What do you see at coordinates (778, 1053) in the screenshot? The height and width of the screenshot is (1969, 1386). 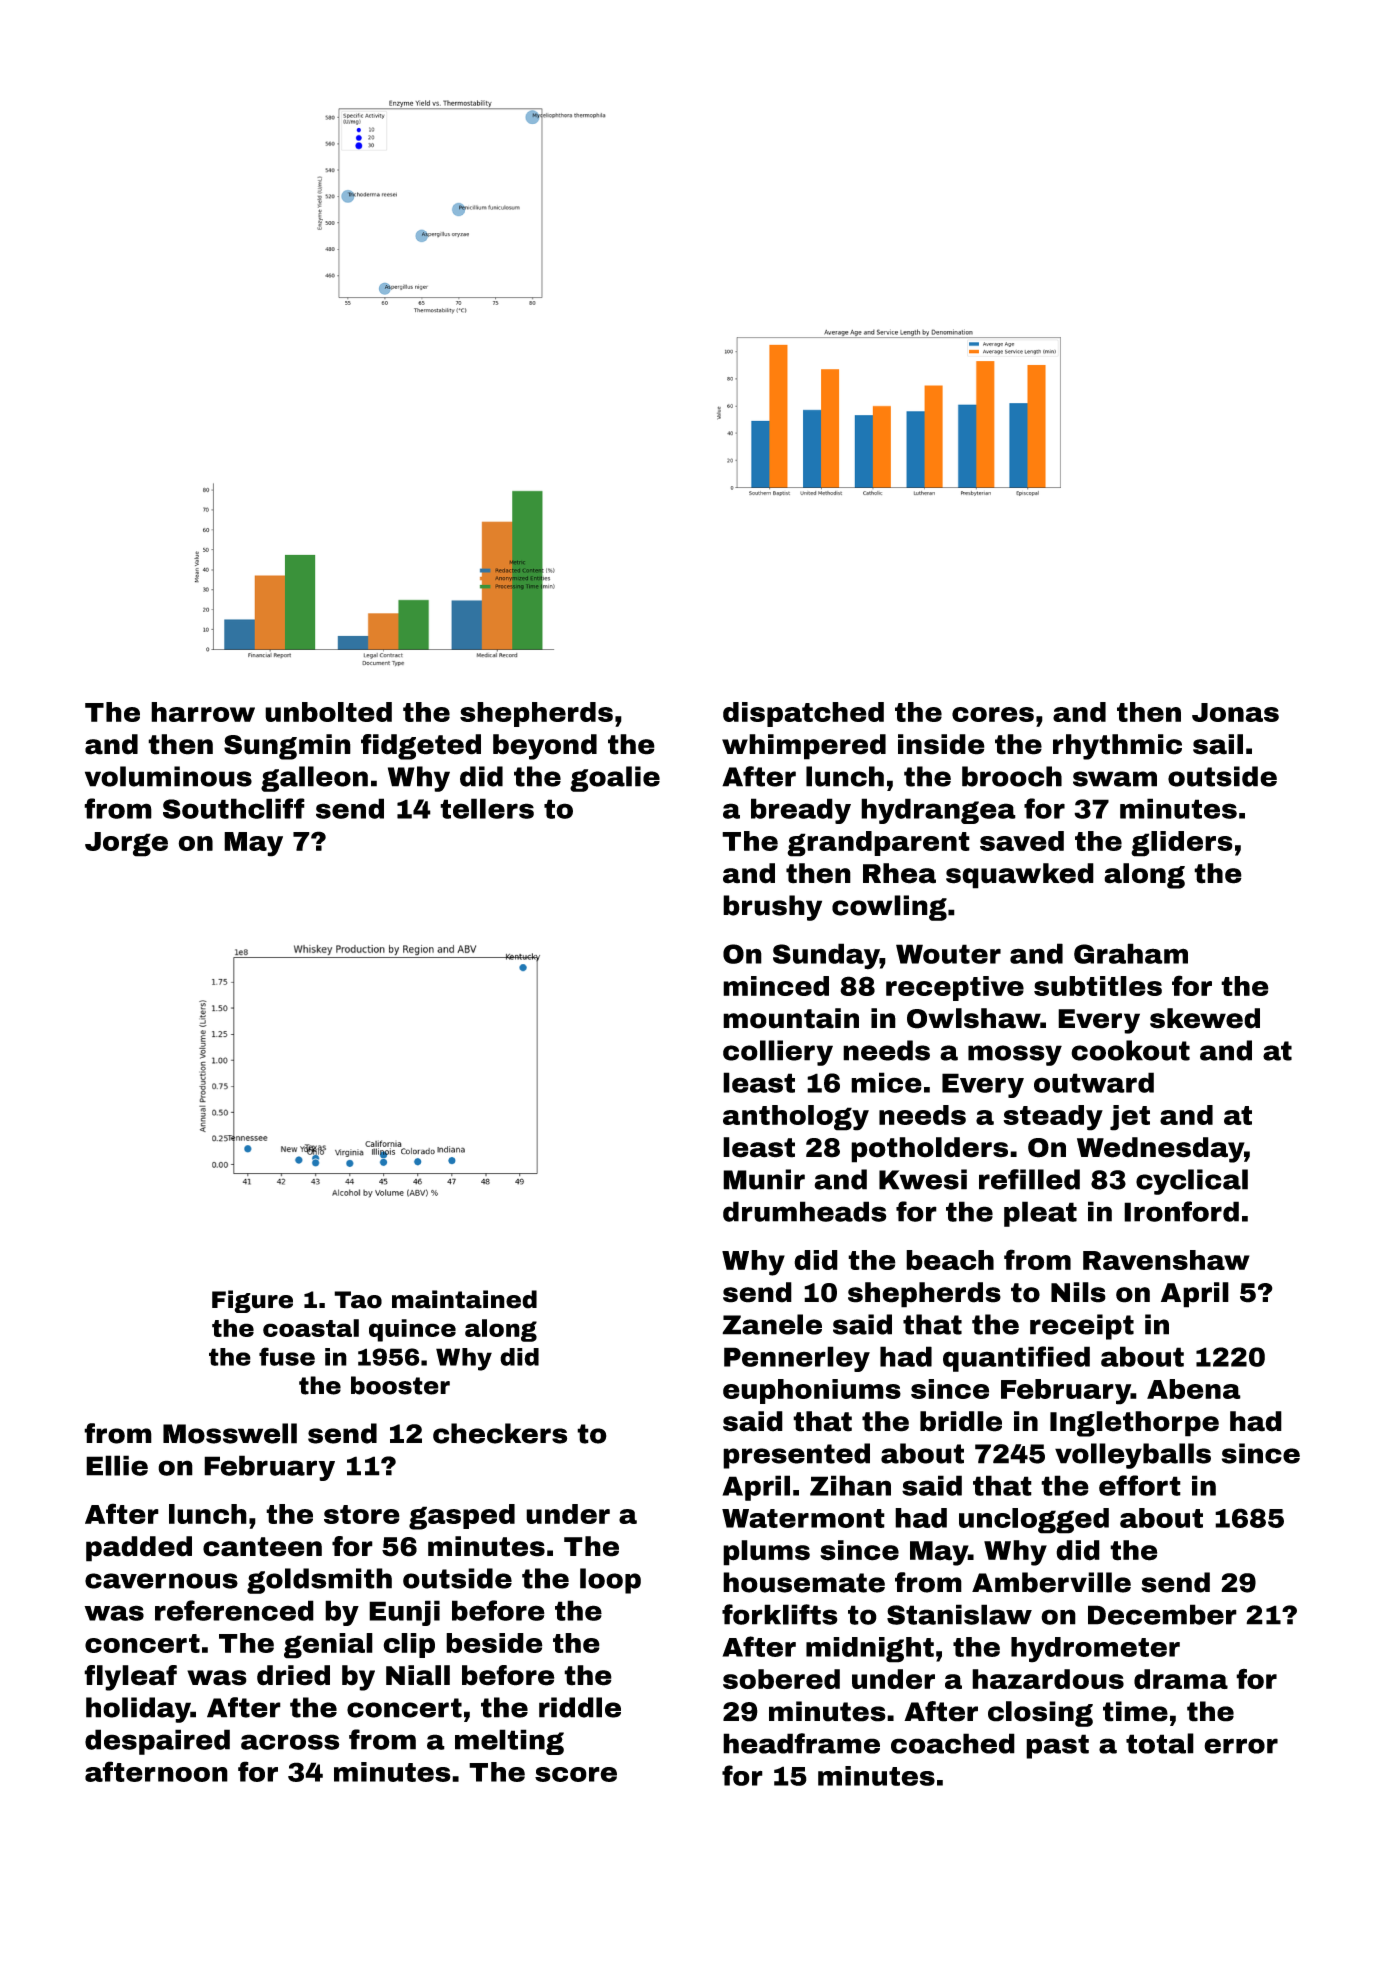 I see `colliery` at bounding box center [778, 1053].
